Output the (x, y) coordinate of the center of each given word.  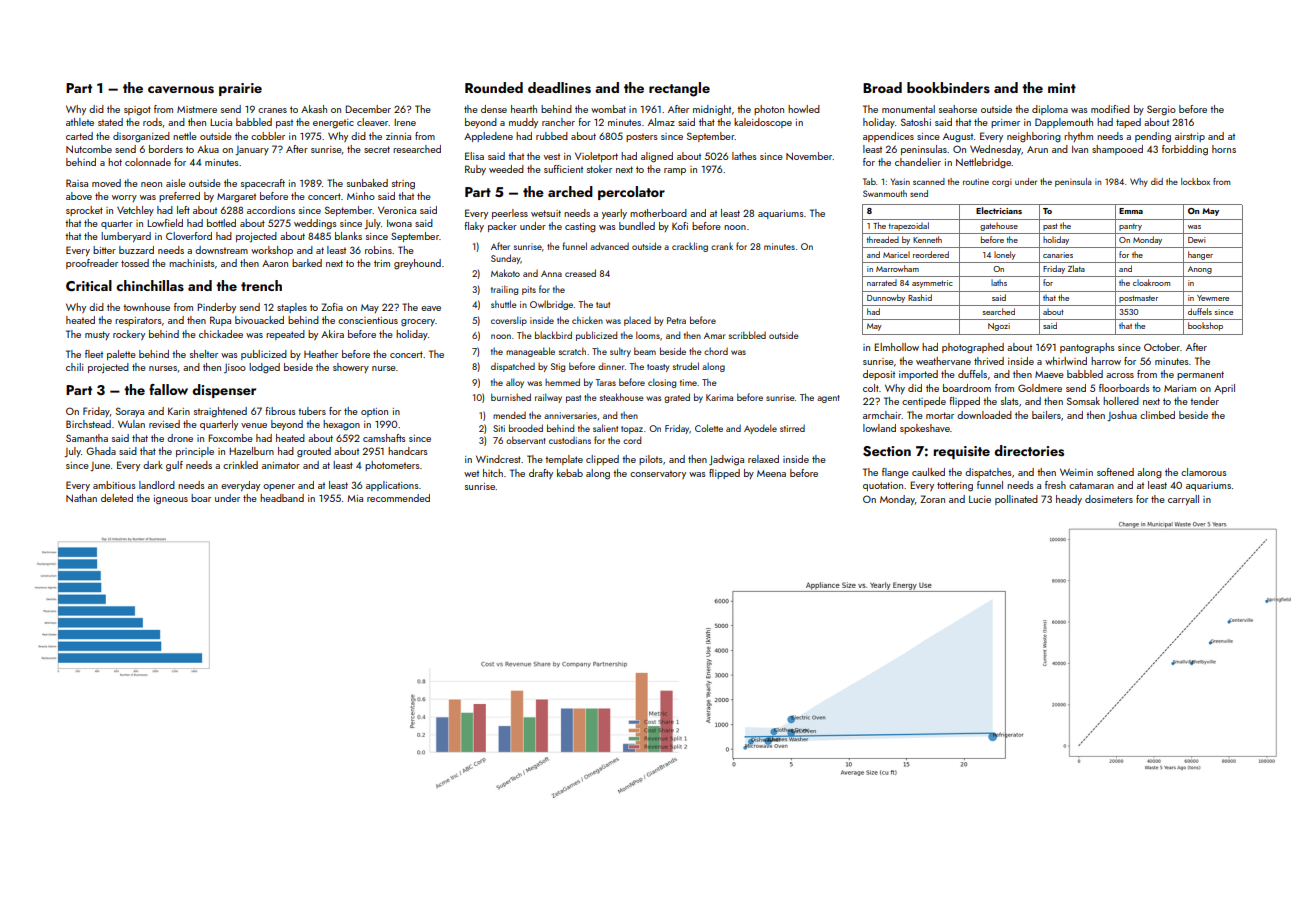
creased (580, 273)
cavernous (181, 90)
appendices (888, 137)
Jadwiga (726, 460)
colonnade (148, 162)
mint (1062, 88)
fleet (94, 354)
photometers (392, 466)
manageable (530, 352)
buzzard (136, 250)
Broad (882, 87)
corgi (1002, 183)
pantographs (1087, 348)
